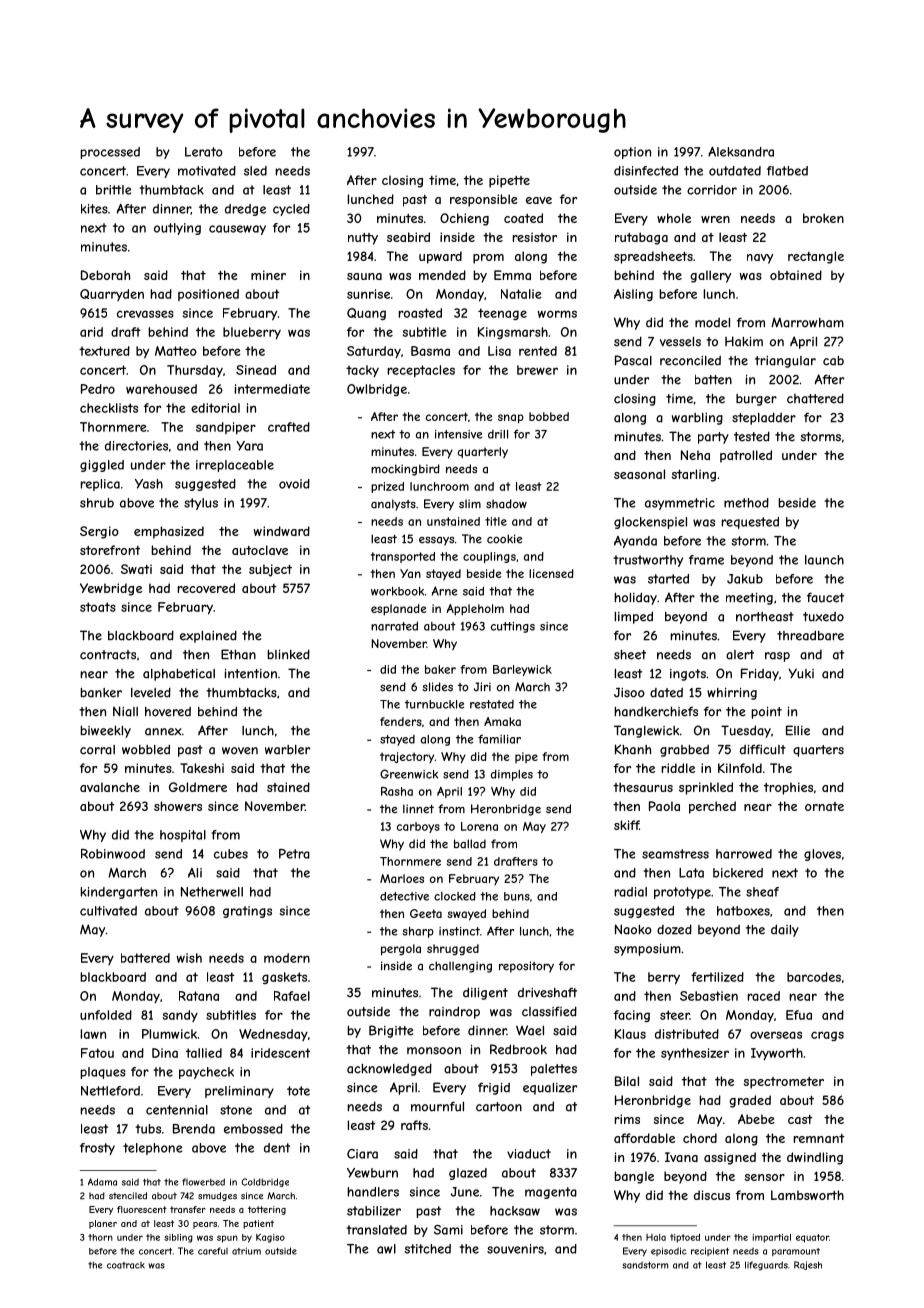 The width and height of the page is (924, 1308). I want to click on translated, so click(376, 1230).
